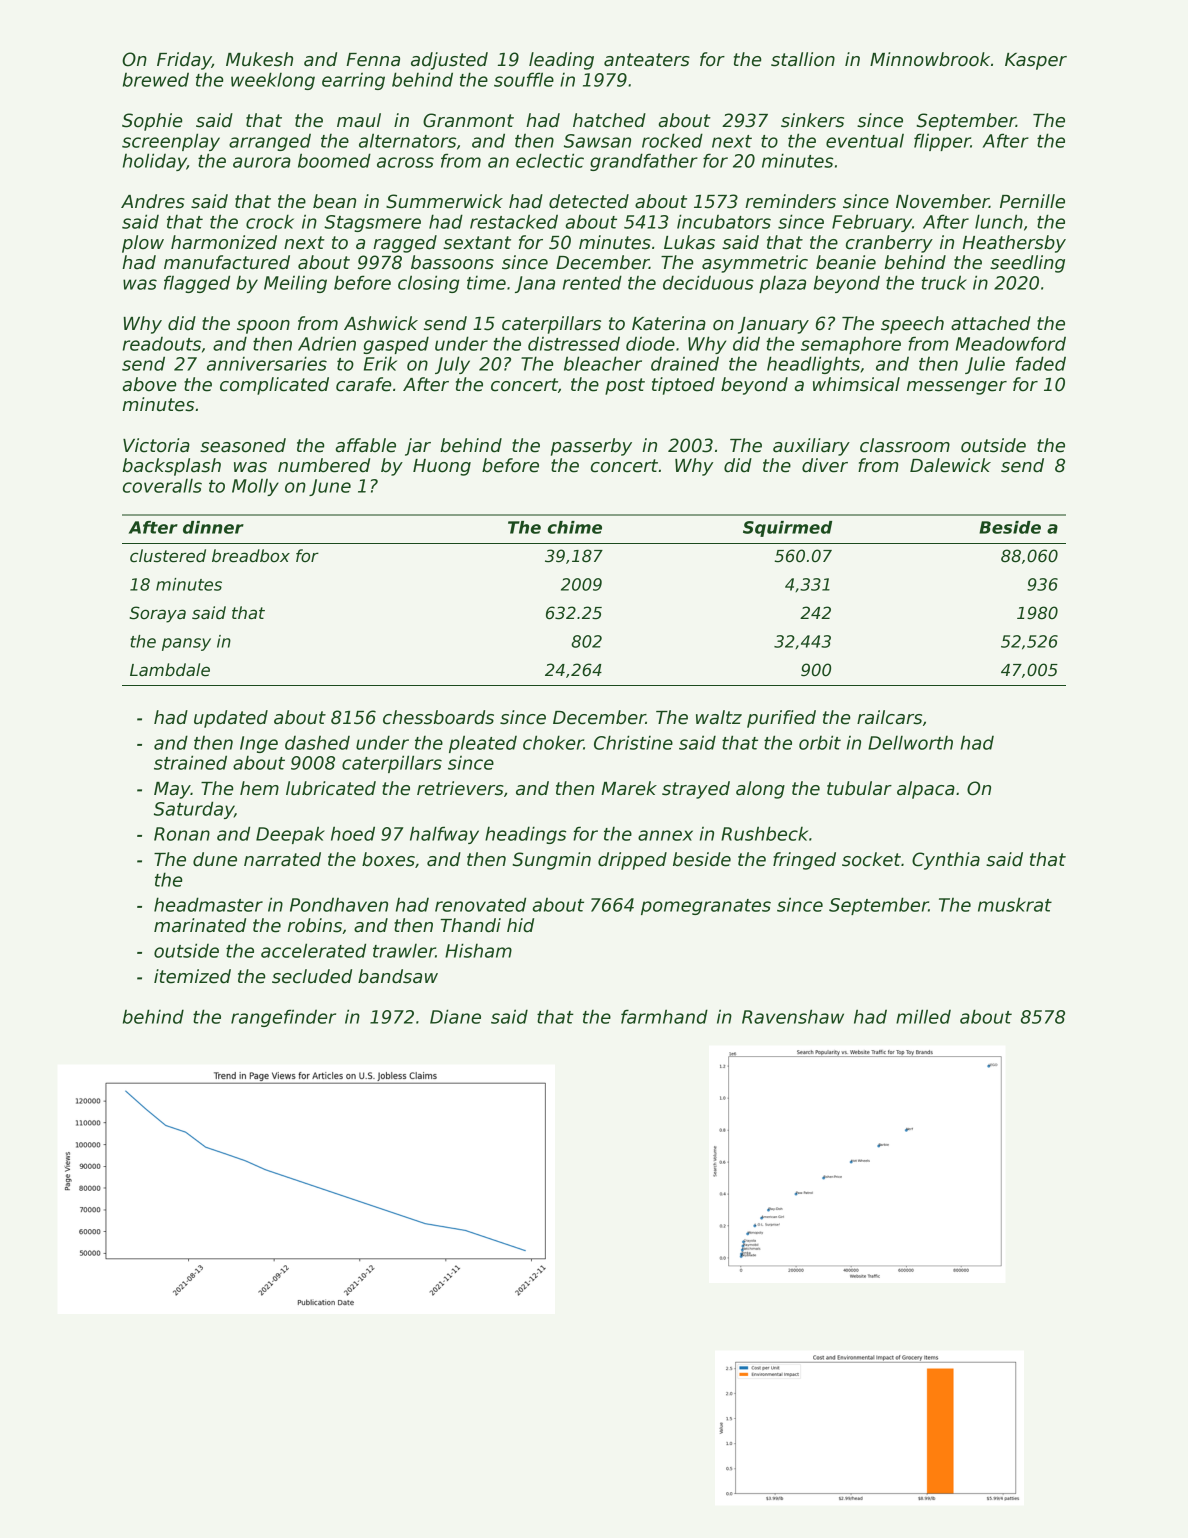 Image resolution: width=1188 pixels, height=1538 pixels. Describe the element at coordinates (372, 223) in the image. I see `Stagsmere` at that location.
